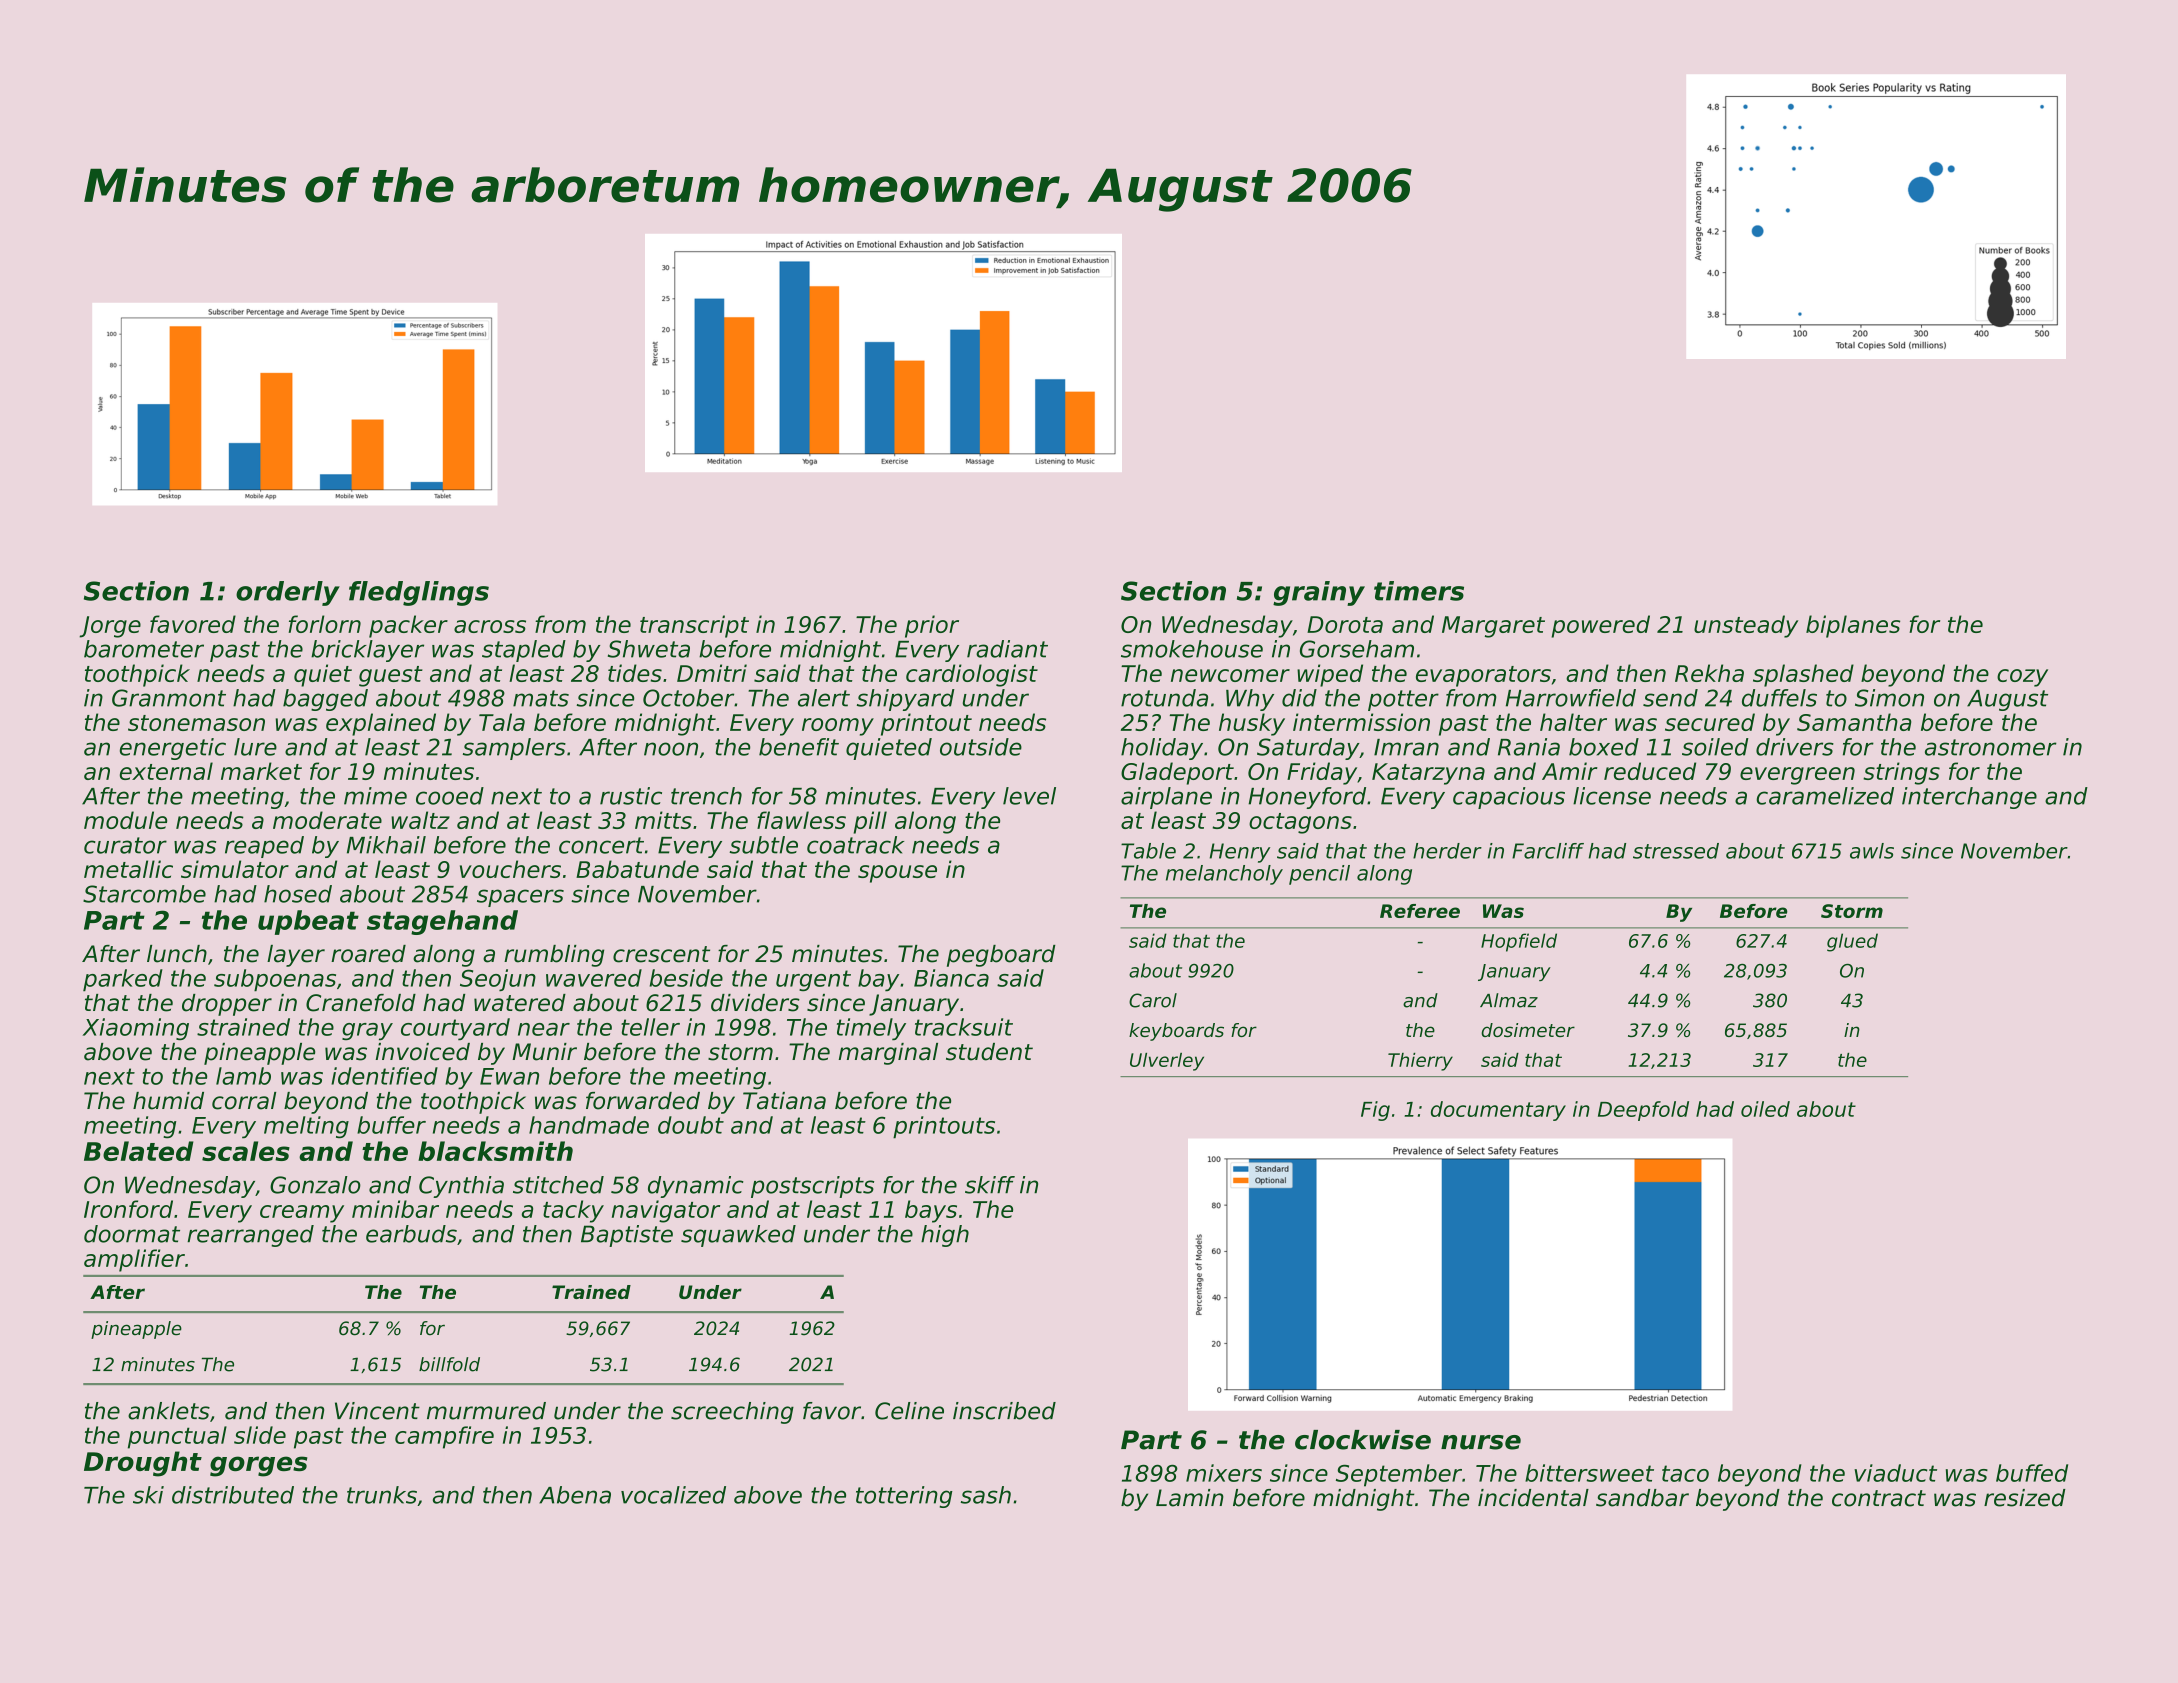 Image resolution: width=2178 pixels, height=1683 pixels. I want to click on sash, so click(986, 1495).
